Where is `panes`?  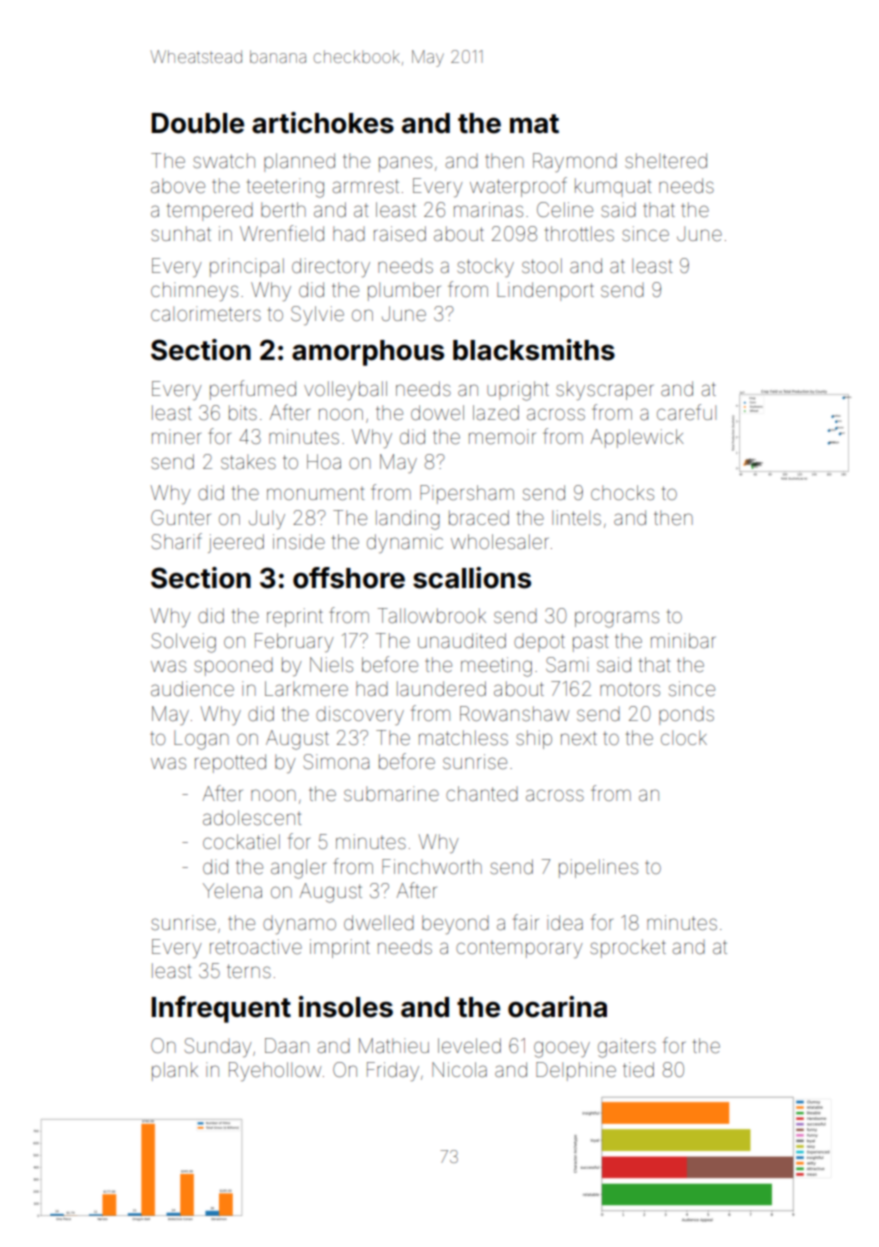 panes is located at coordinates (405, 164).
